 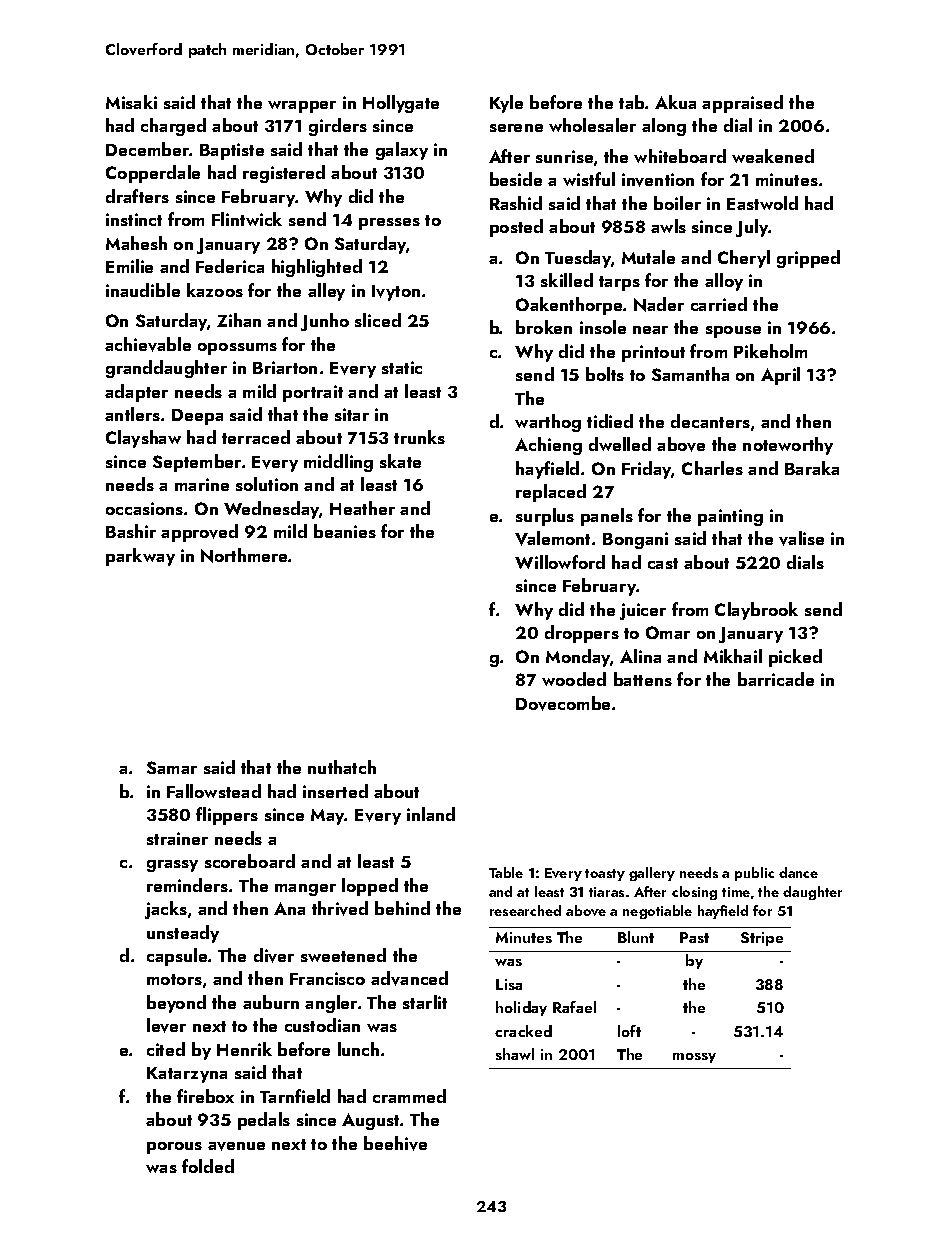 I want to click on weakened, so click(x=773, y=156).
